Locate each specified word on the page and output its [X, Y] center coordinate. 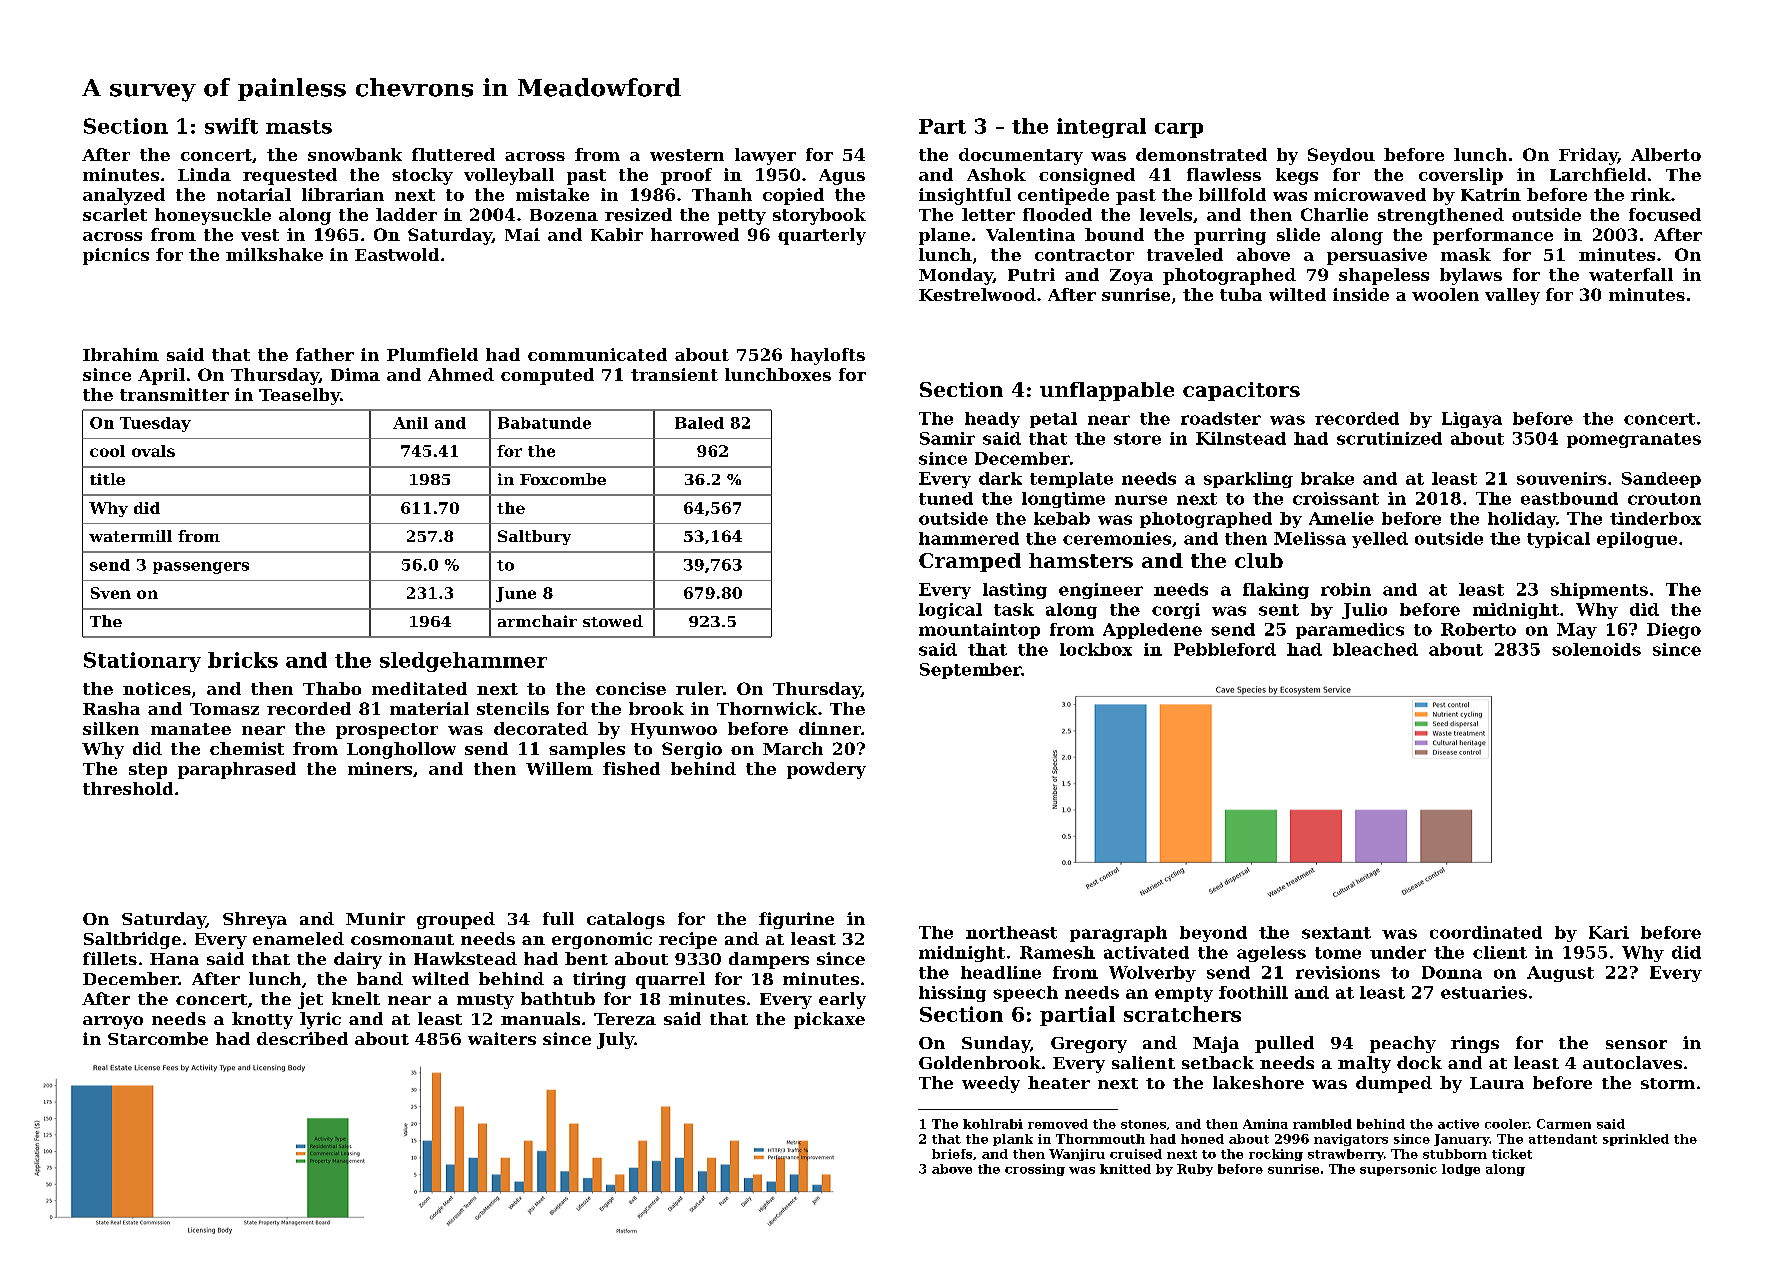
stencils [513, 708]
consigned [1087, 176]
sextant [1336, 933]
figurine [796, 920]
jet [310, 1000]
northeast [1011, 932]
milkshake [274, 254]
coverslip [1461, 176]
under [1398, 952]
